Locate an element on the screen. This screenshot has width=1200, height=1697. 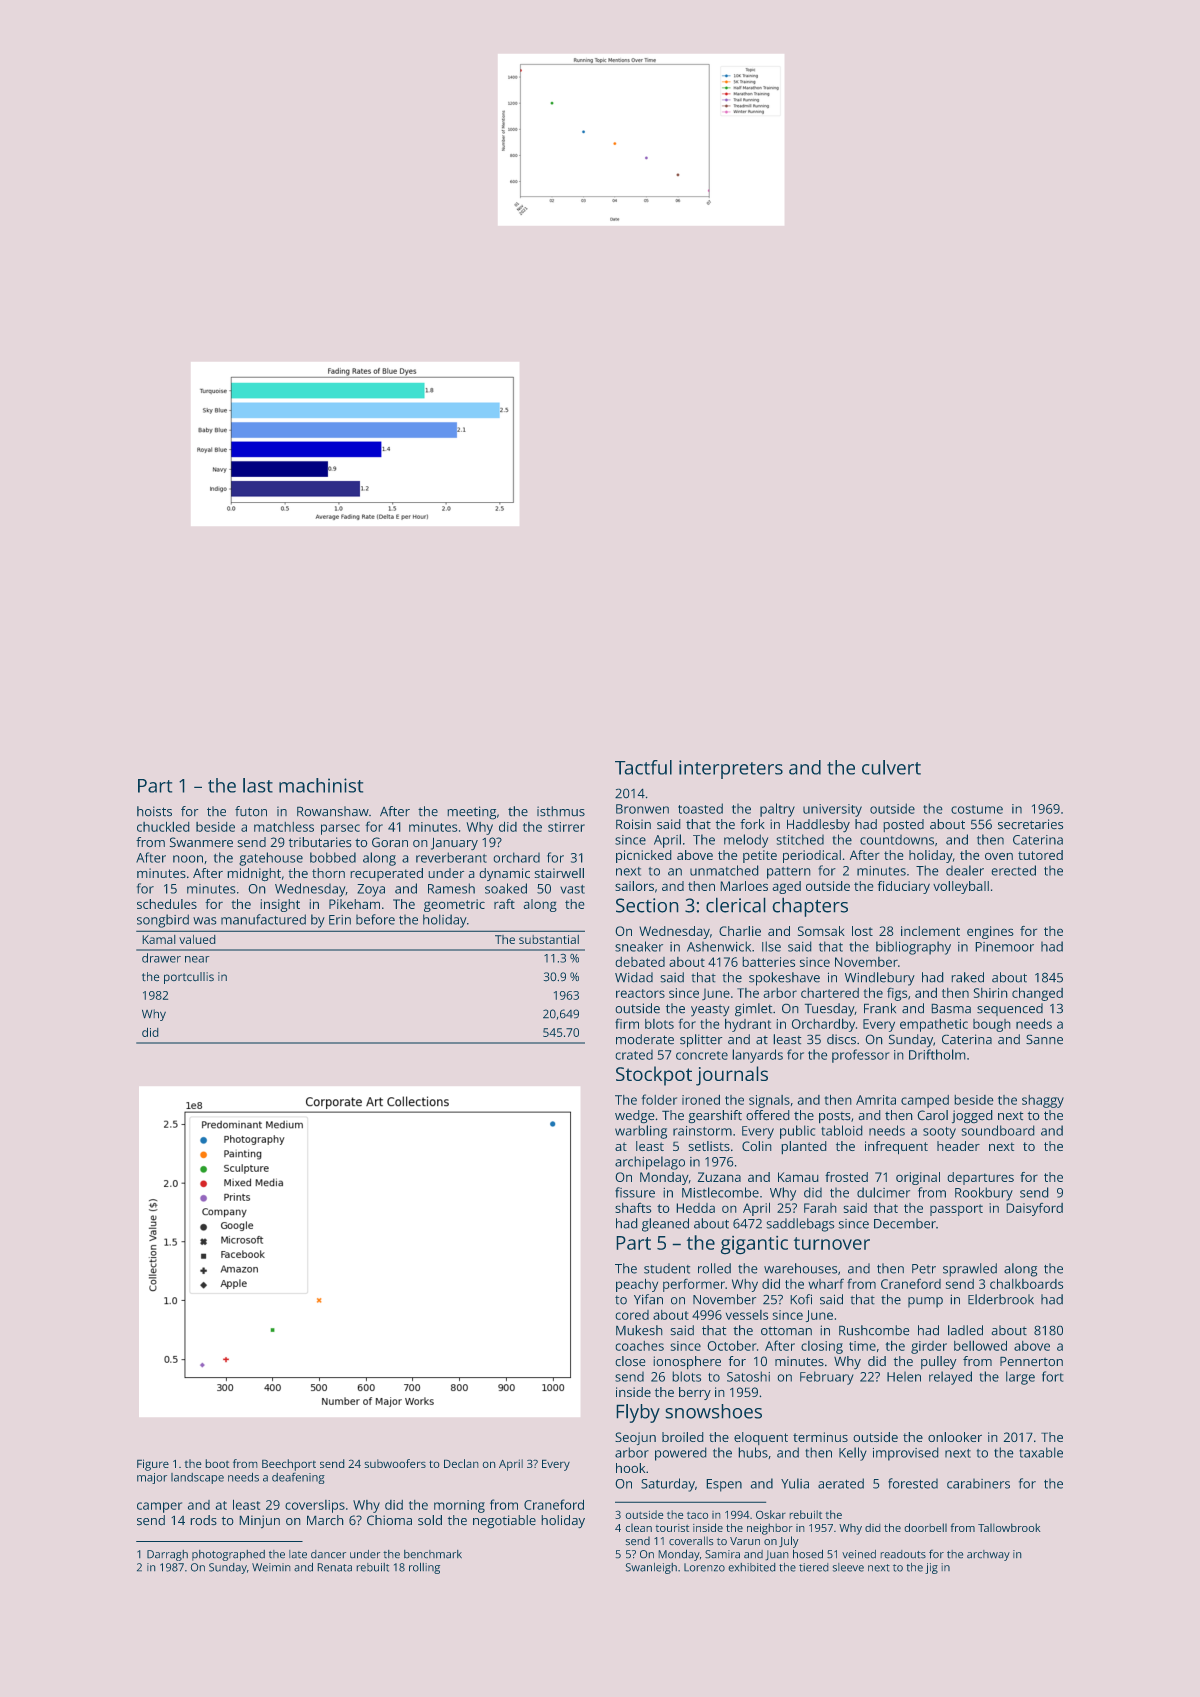
university is located at coordinates (832, 810).
